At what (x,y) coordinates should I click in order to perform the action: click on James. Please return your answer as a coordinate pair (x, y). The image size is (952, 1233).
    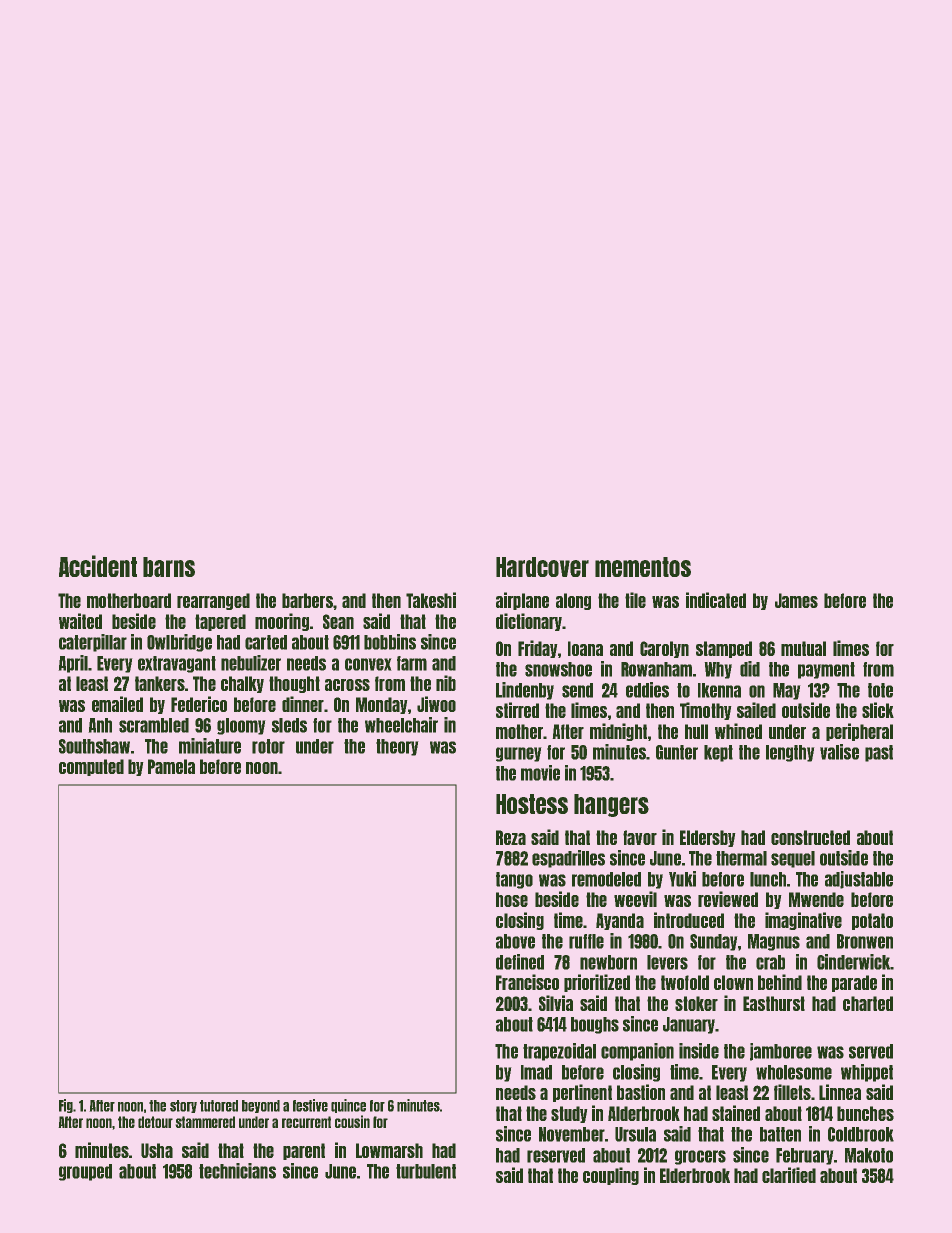
    Looking at the image, I should click on (796, 600).
